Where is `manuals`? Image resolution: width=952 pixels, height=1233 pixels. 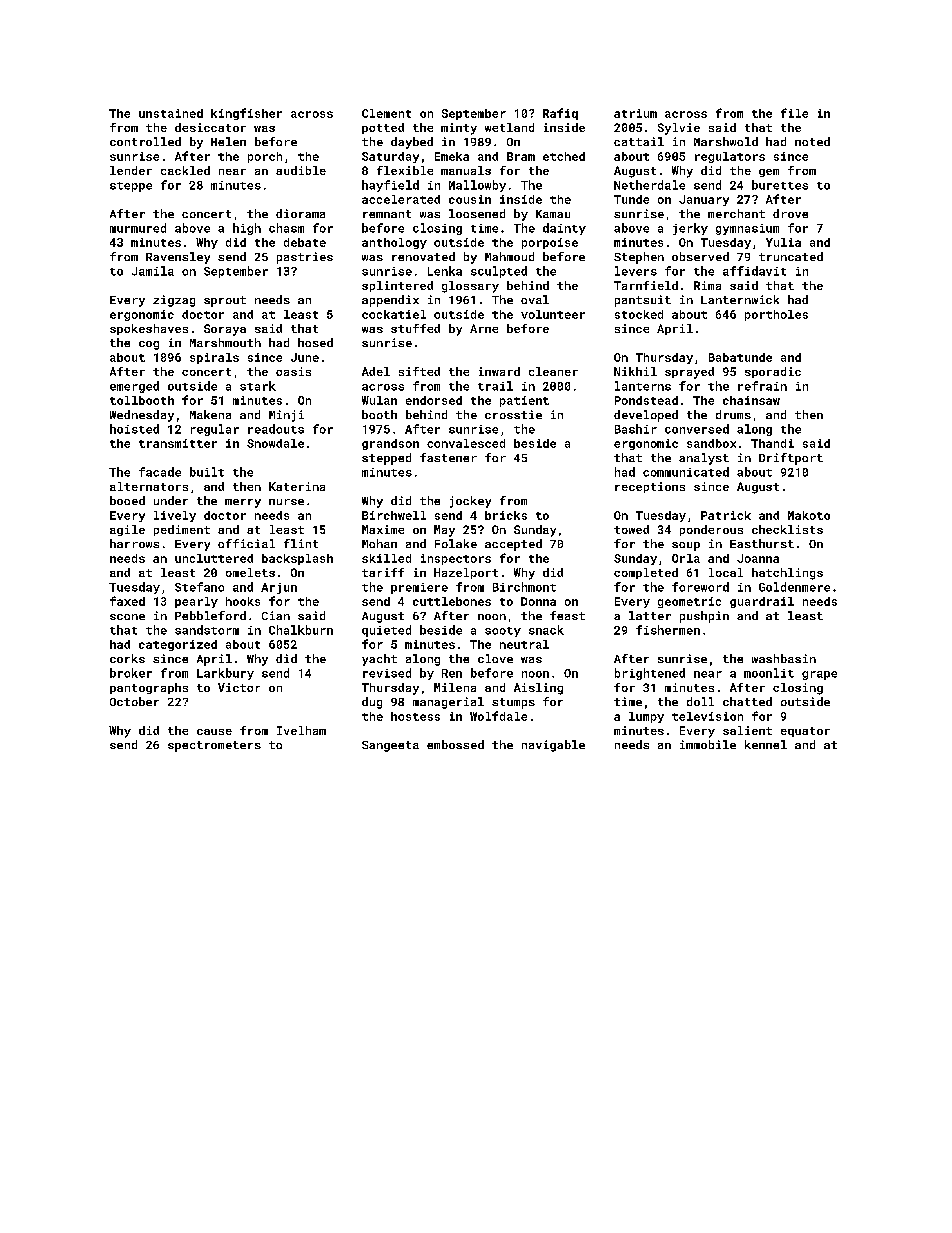 manuals is located at coordinates (466, 170).
